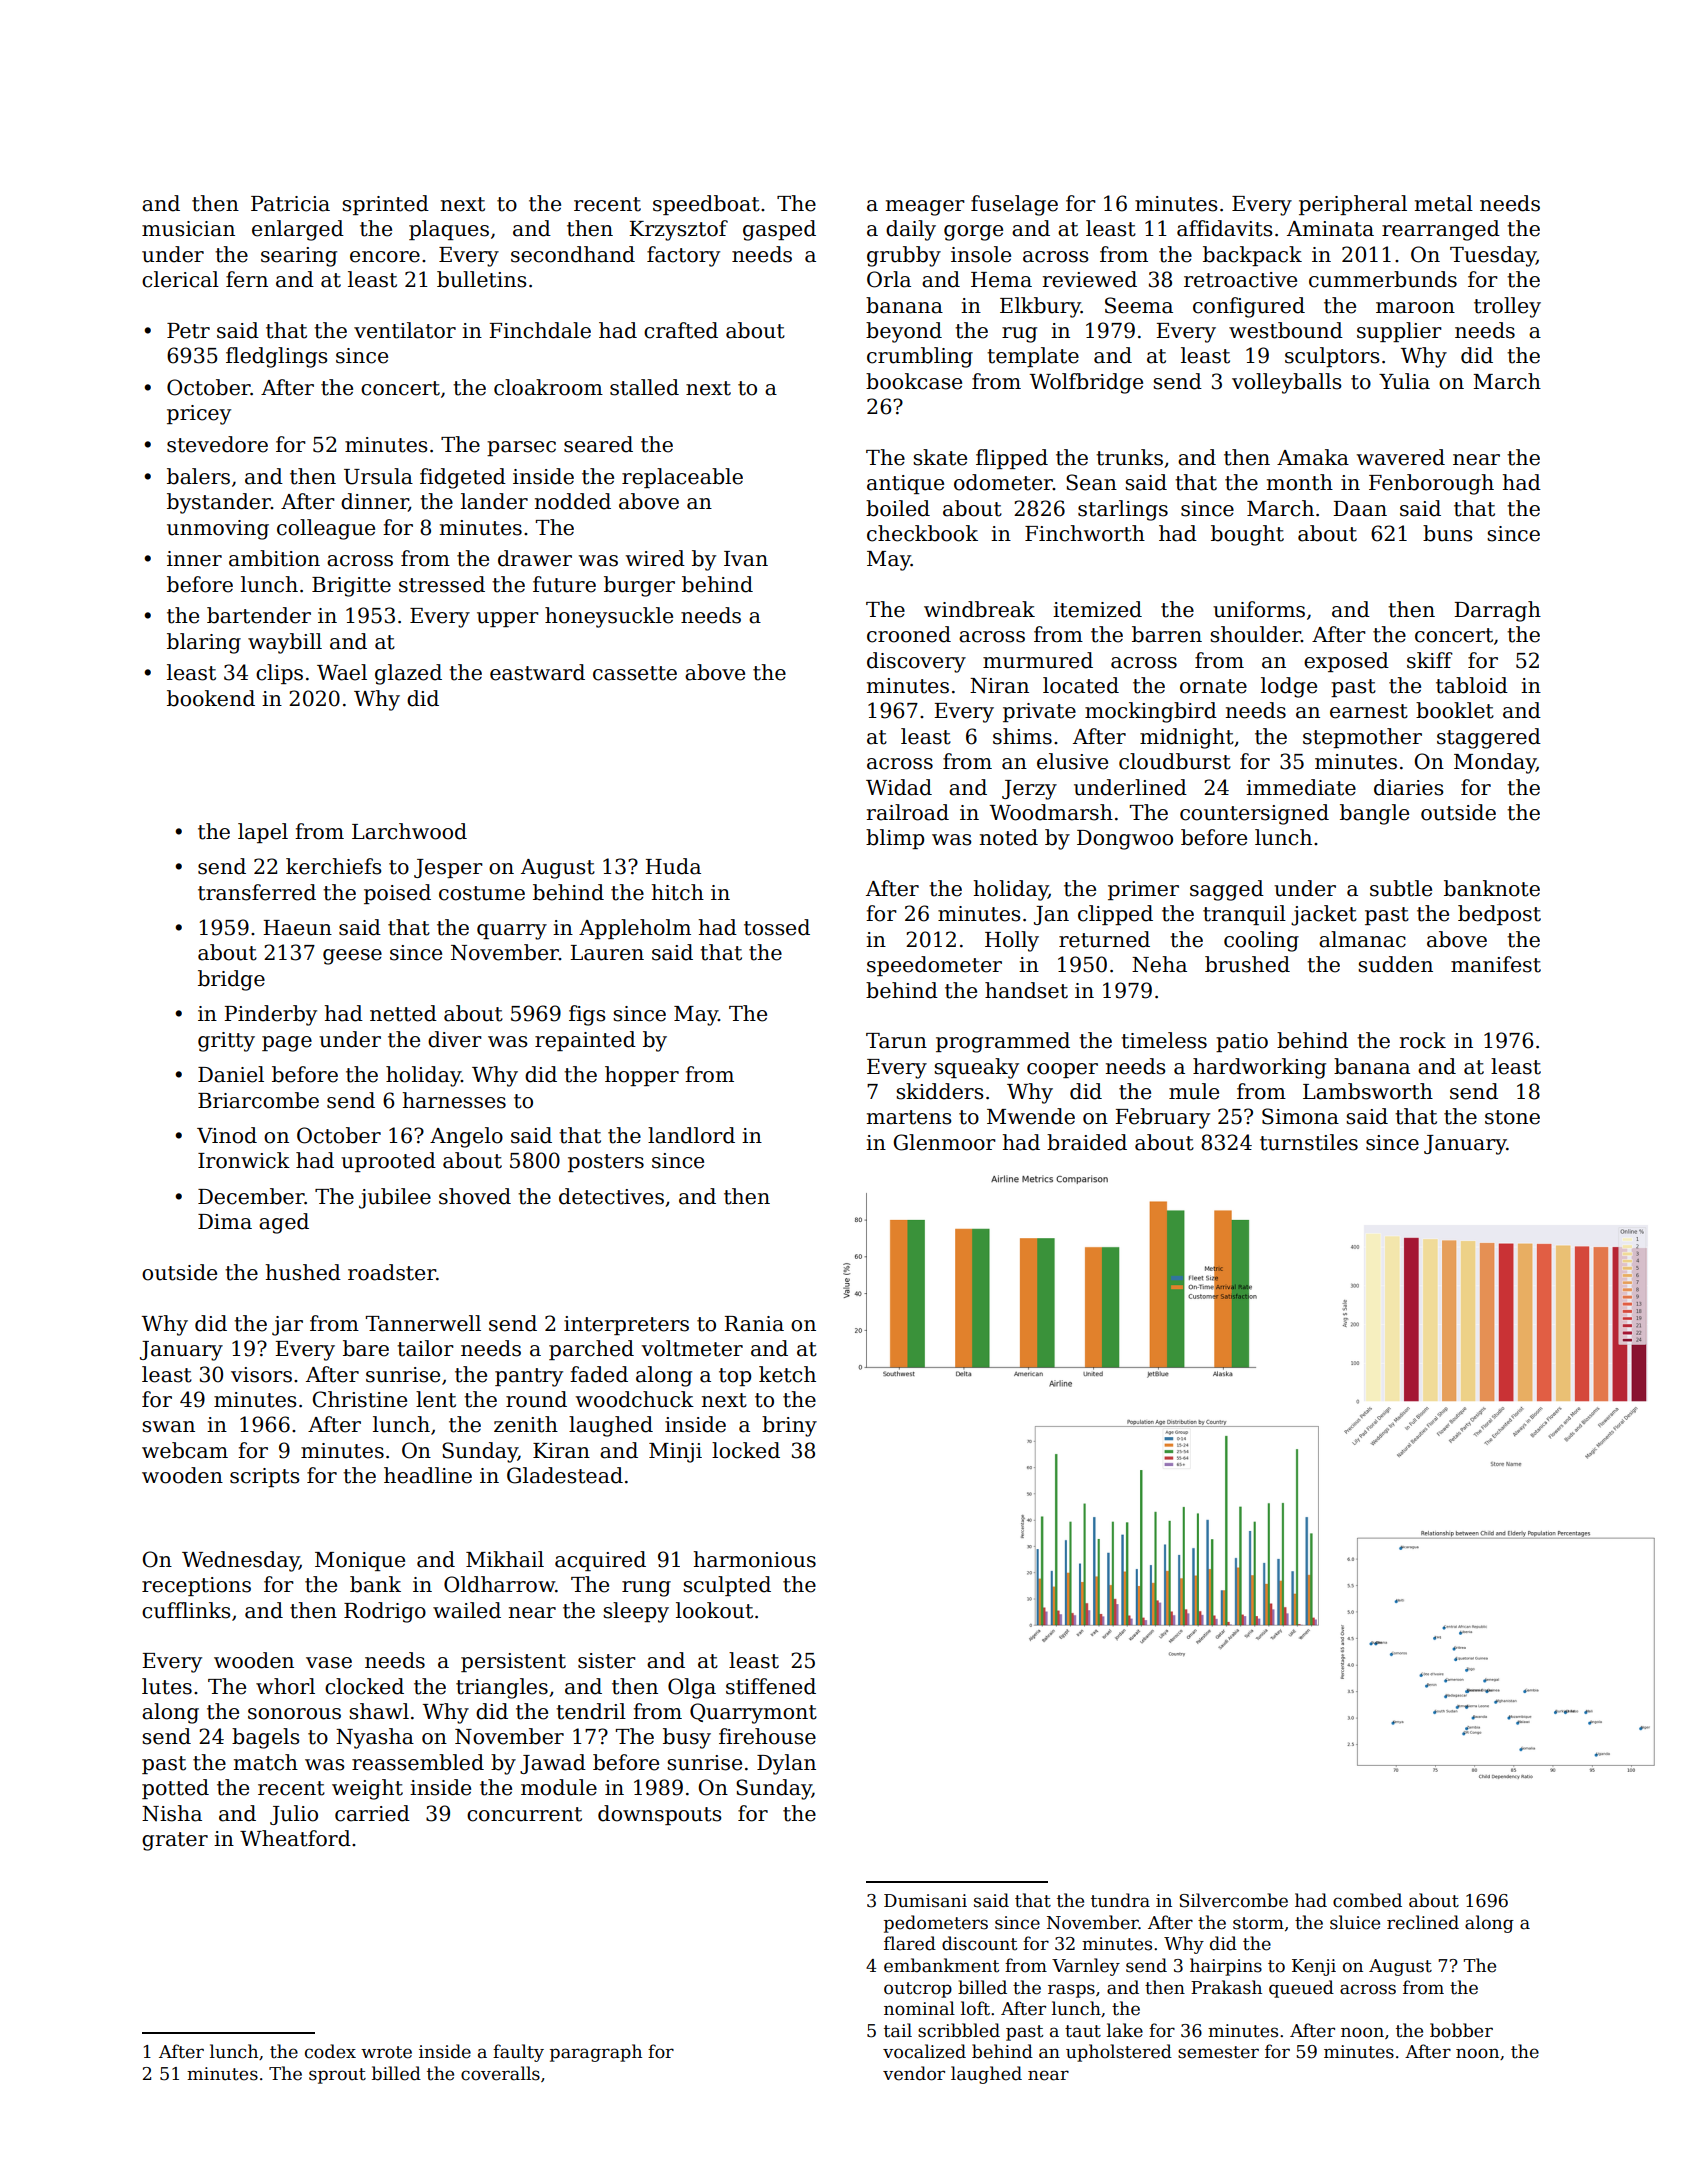  Describe the element at coordinates (290, 204) in the screenshot. I see `Patricia` at that location.
